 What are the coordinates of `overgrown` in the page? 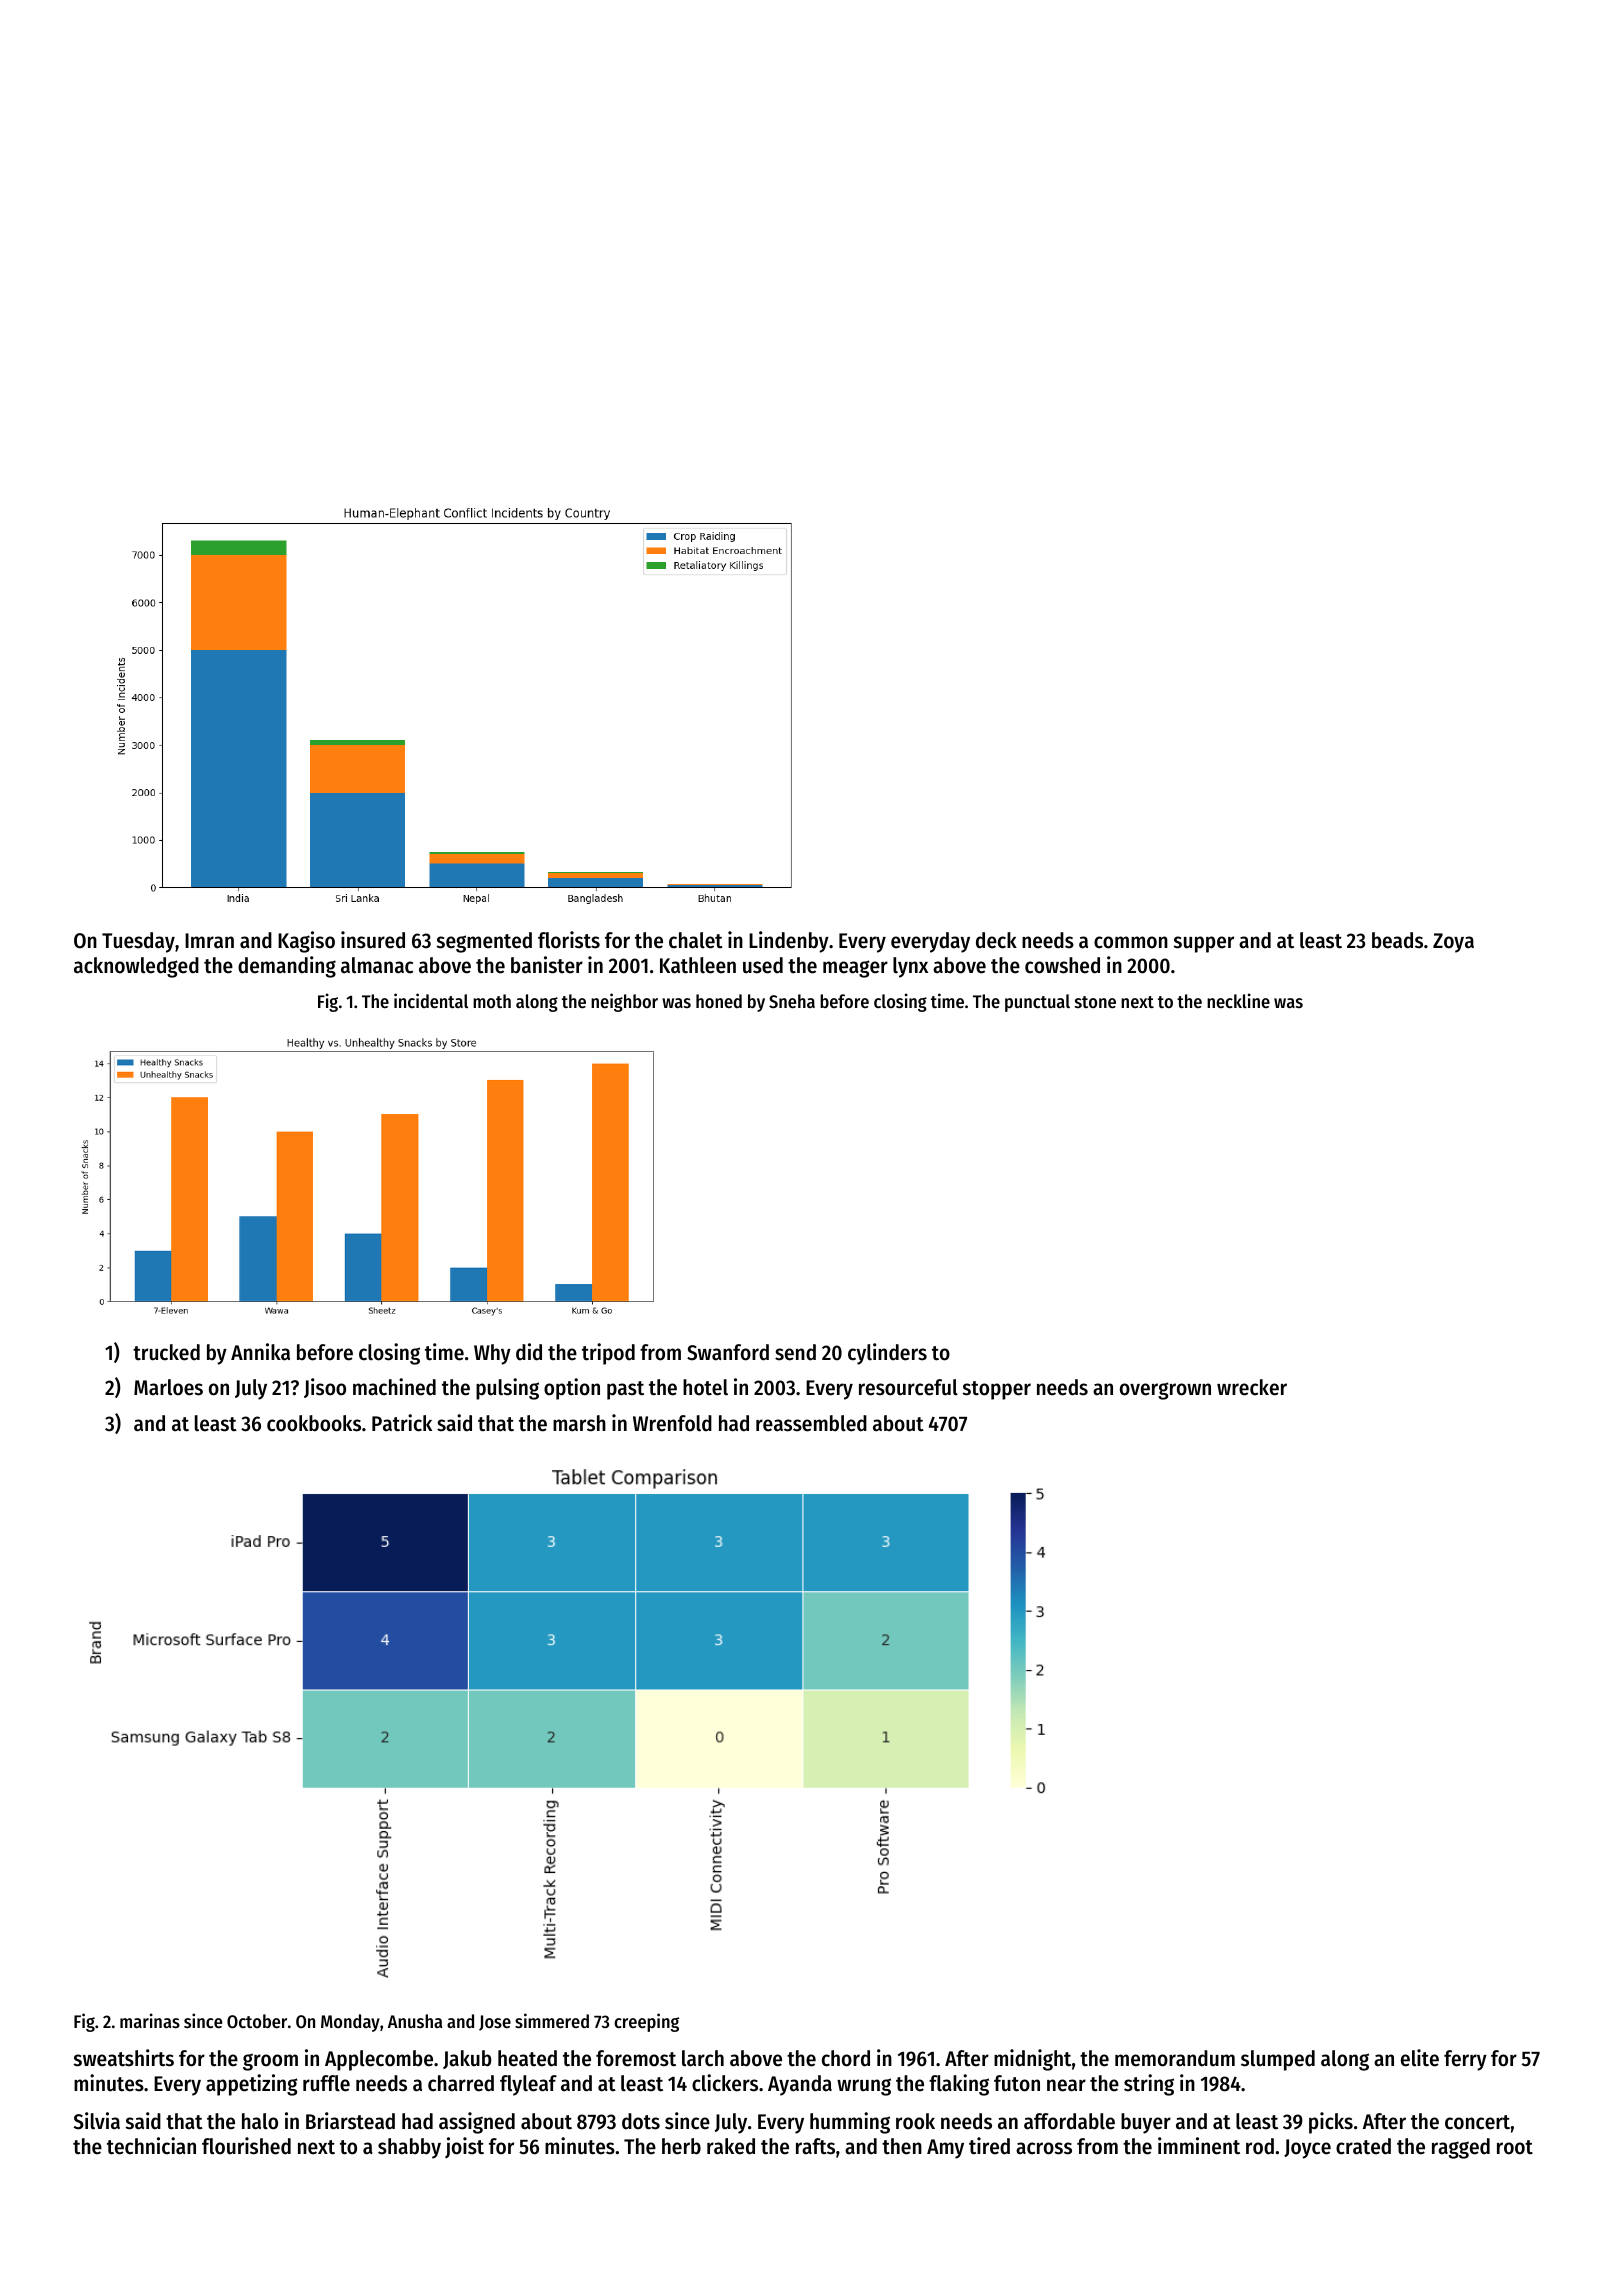 It's located at (1165, 1391).
